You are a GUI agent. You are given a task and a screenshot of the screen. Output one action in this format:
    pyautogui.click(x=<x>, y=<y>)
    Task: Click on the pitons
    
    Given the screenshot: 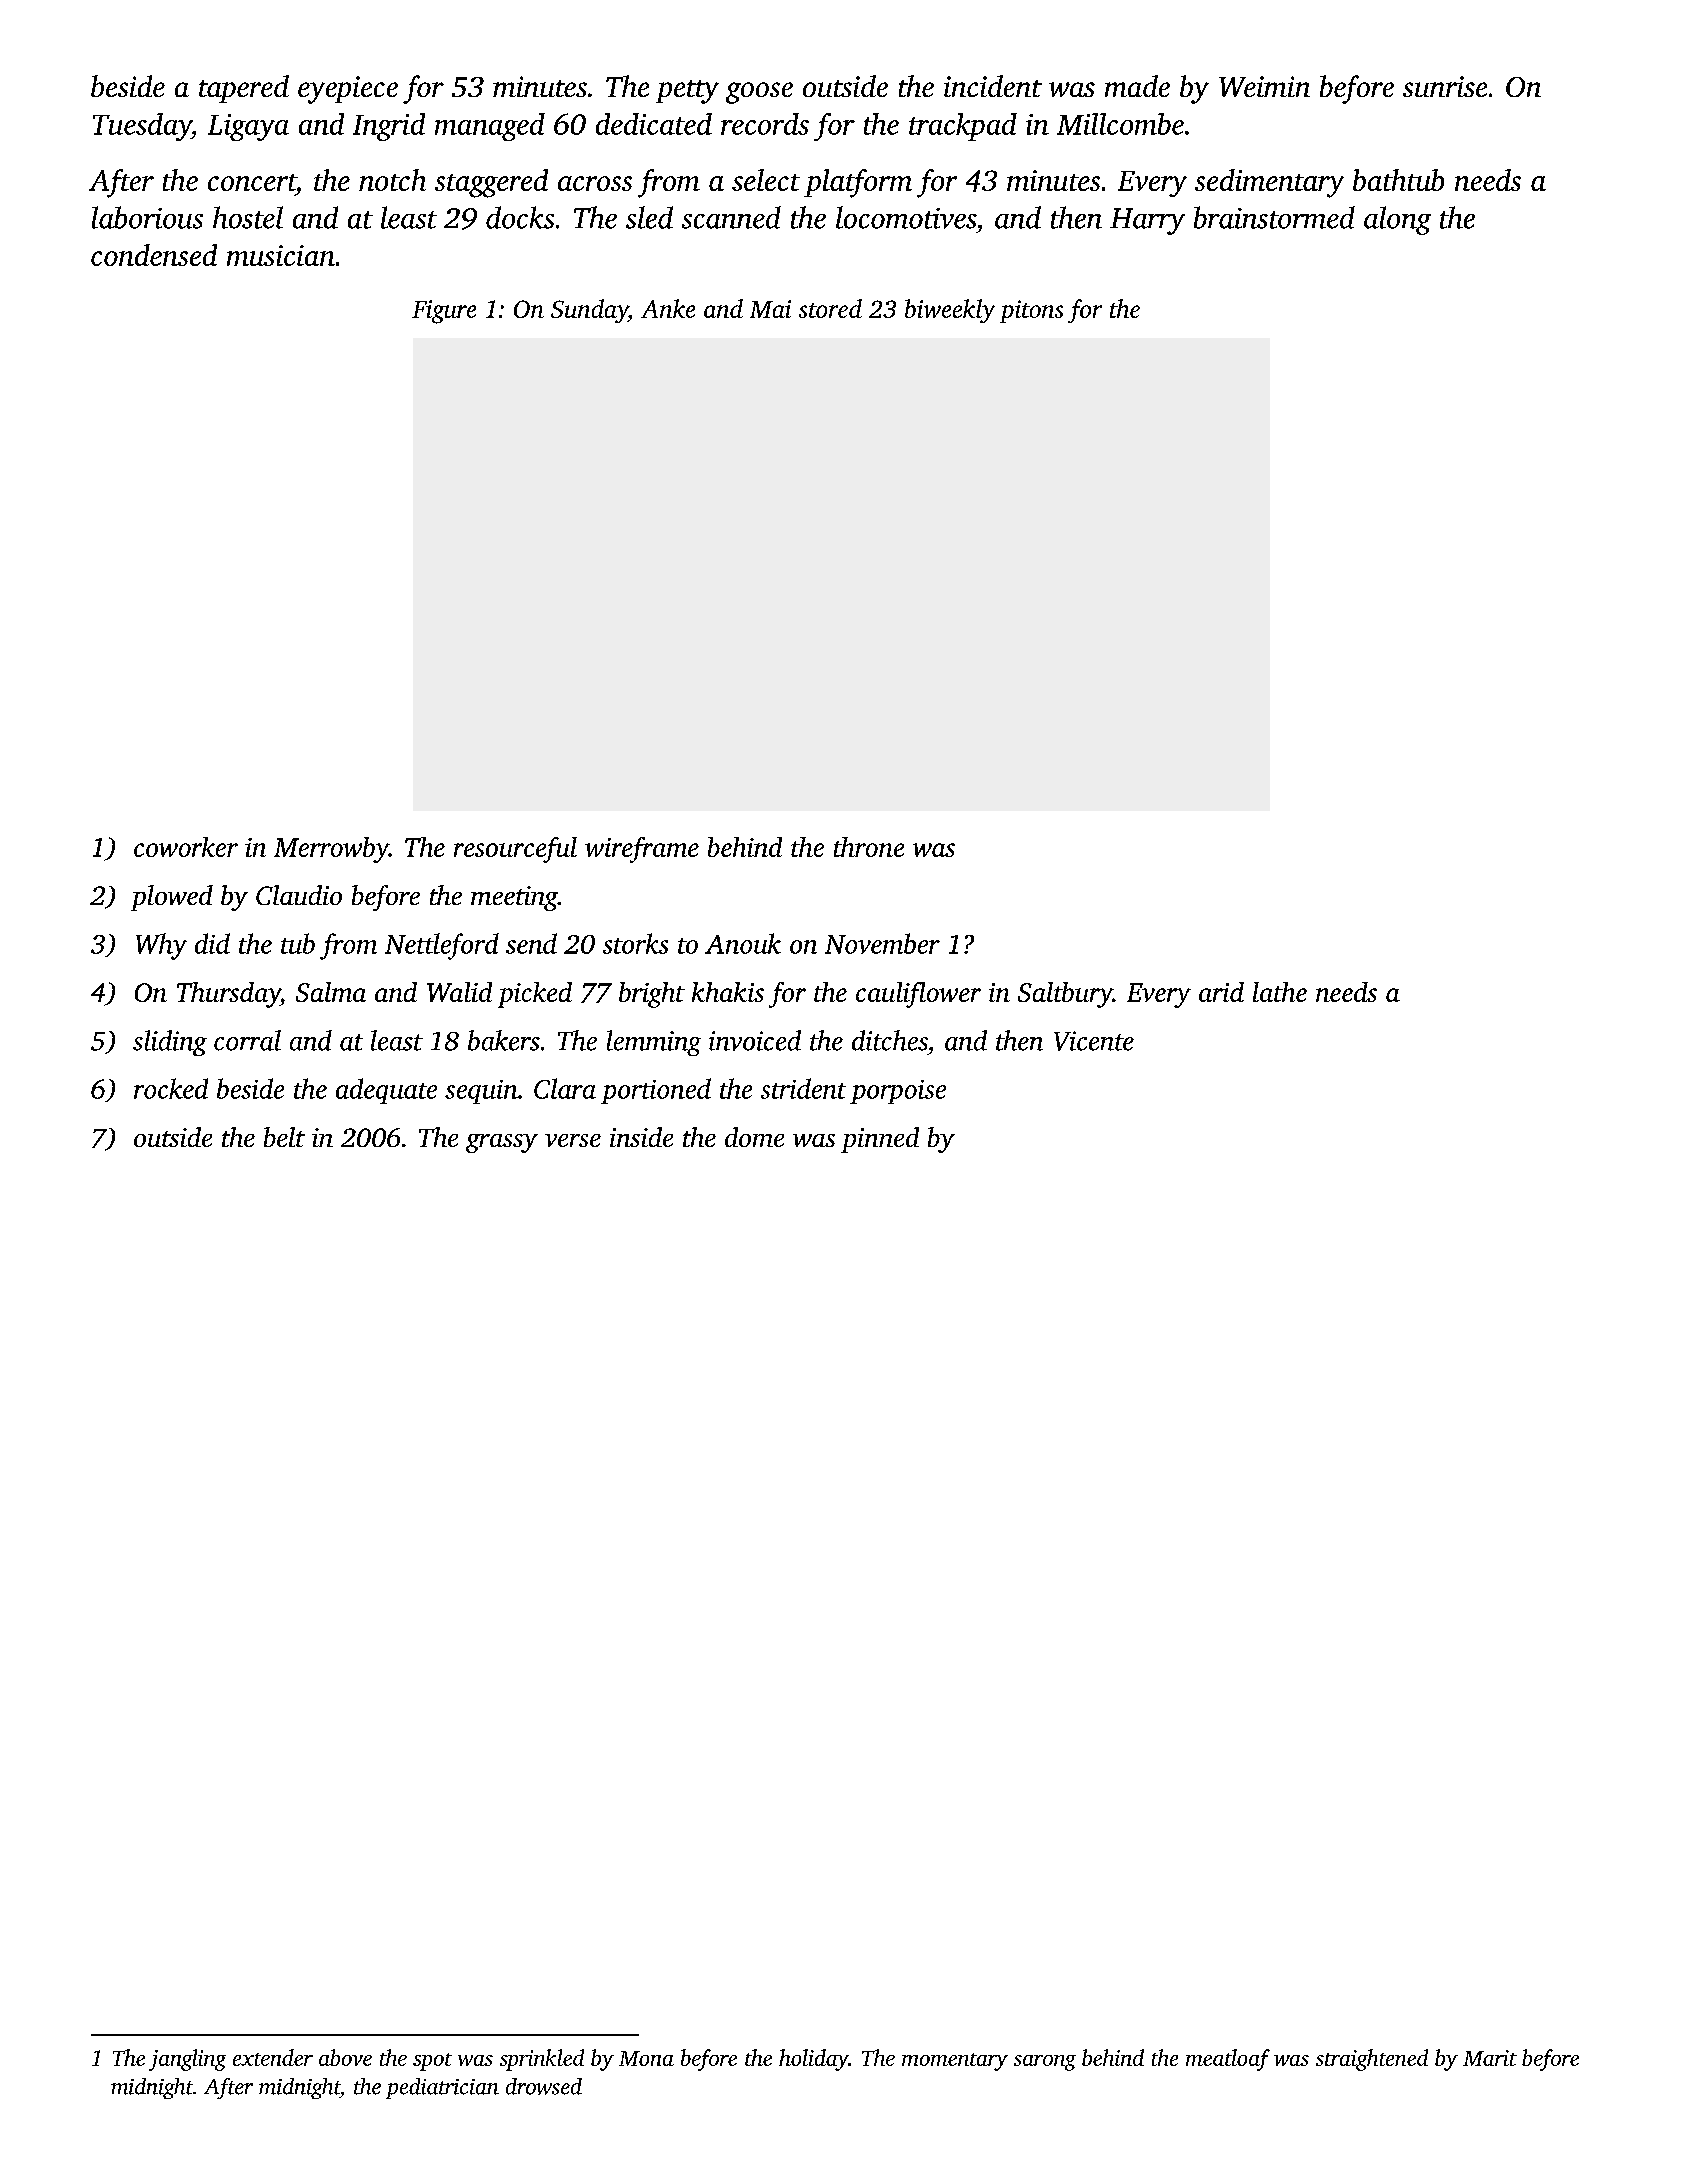 What is the action you would take?
    pyautogui.click(x=1031, y=311)
